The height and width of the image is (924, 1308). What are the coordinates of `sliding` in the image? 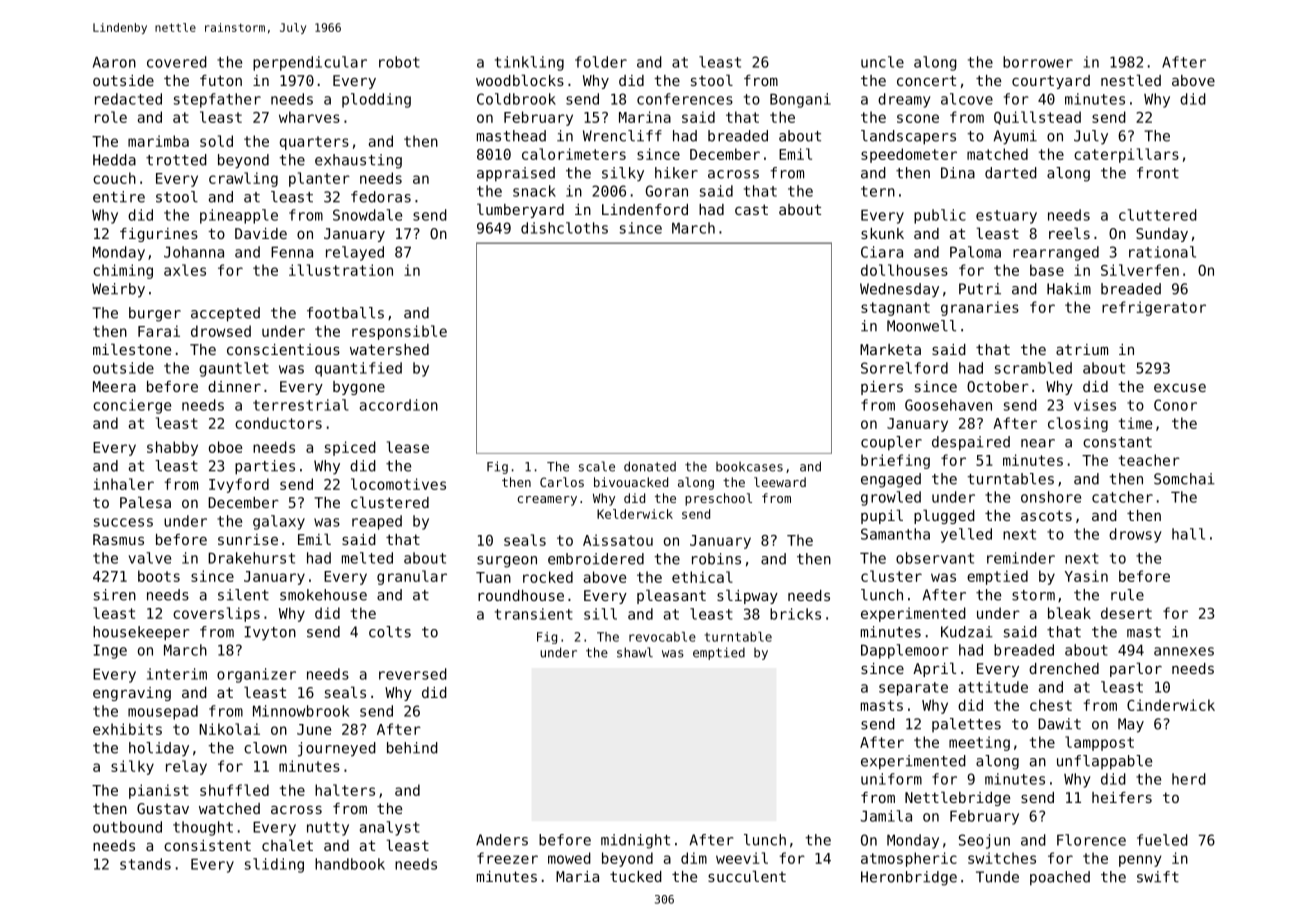 It's located at (274, 865).
